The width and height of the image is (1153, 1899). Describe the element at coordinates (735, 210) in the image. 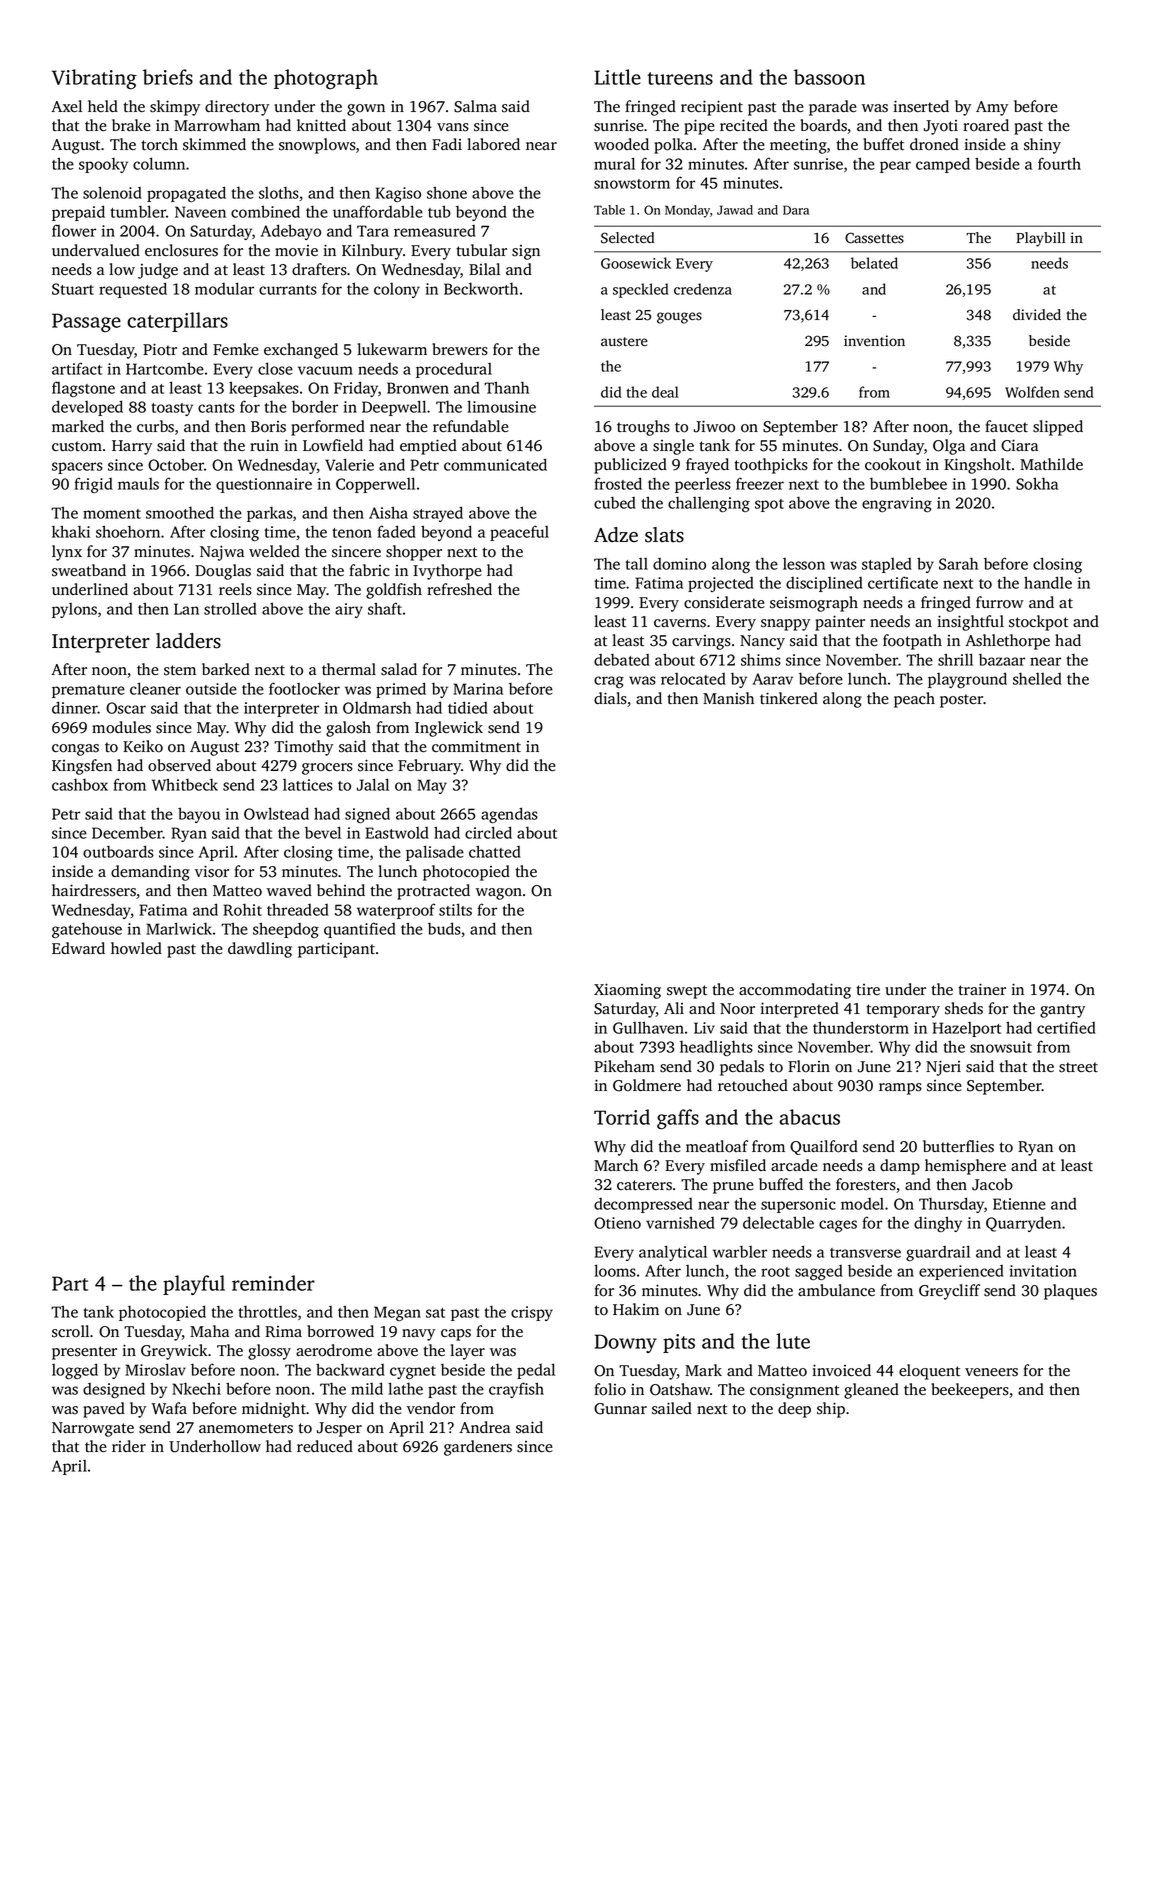

I see `Jawad` at that location.
